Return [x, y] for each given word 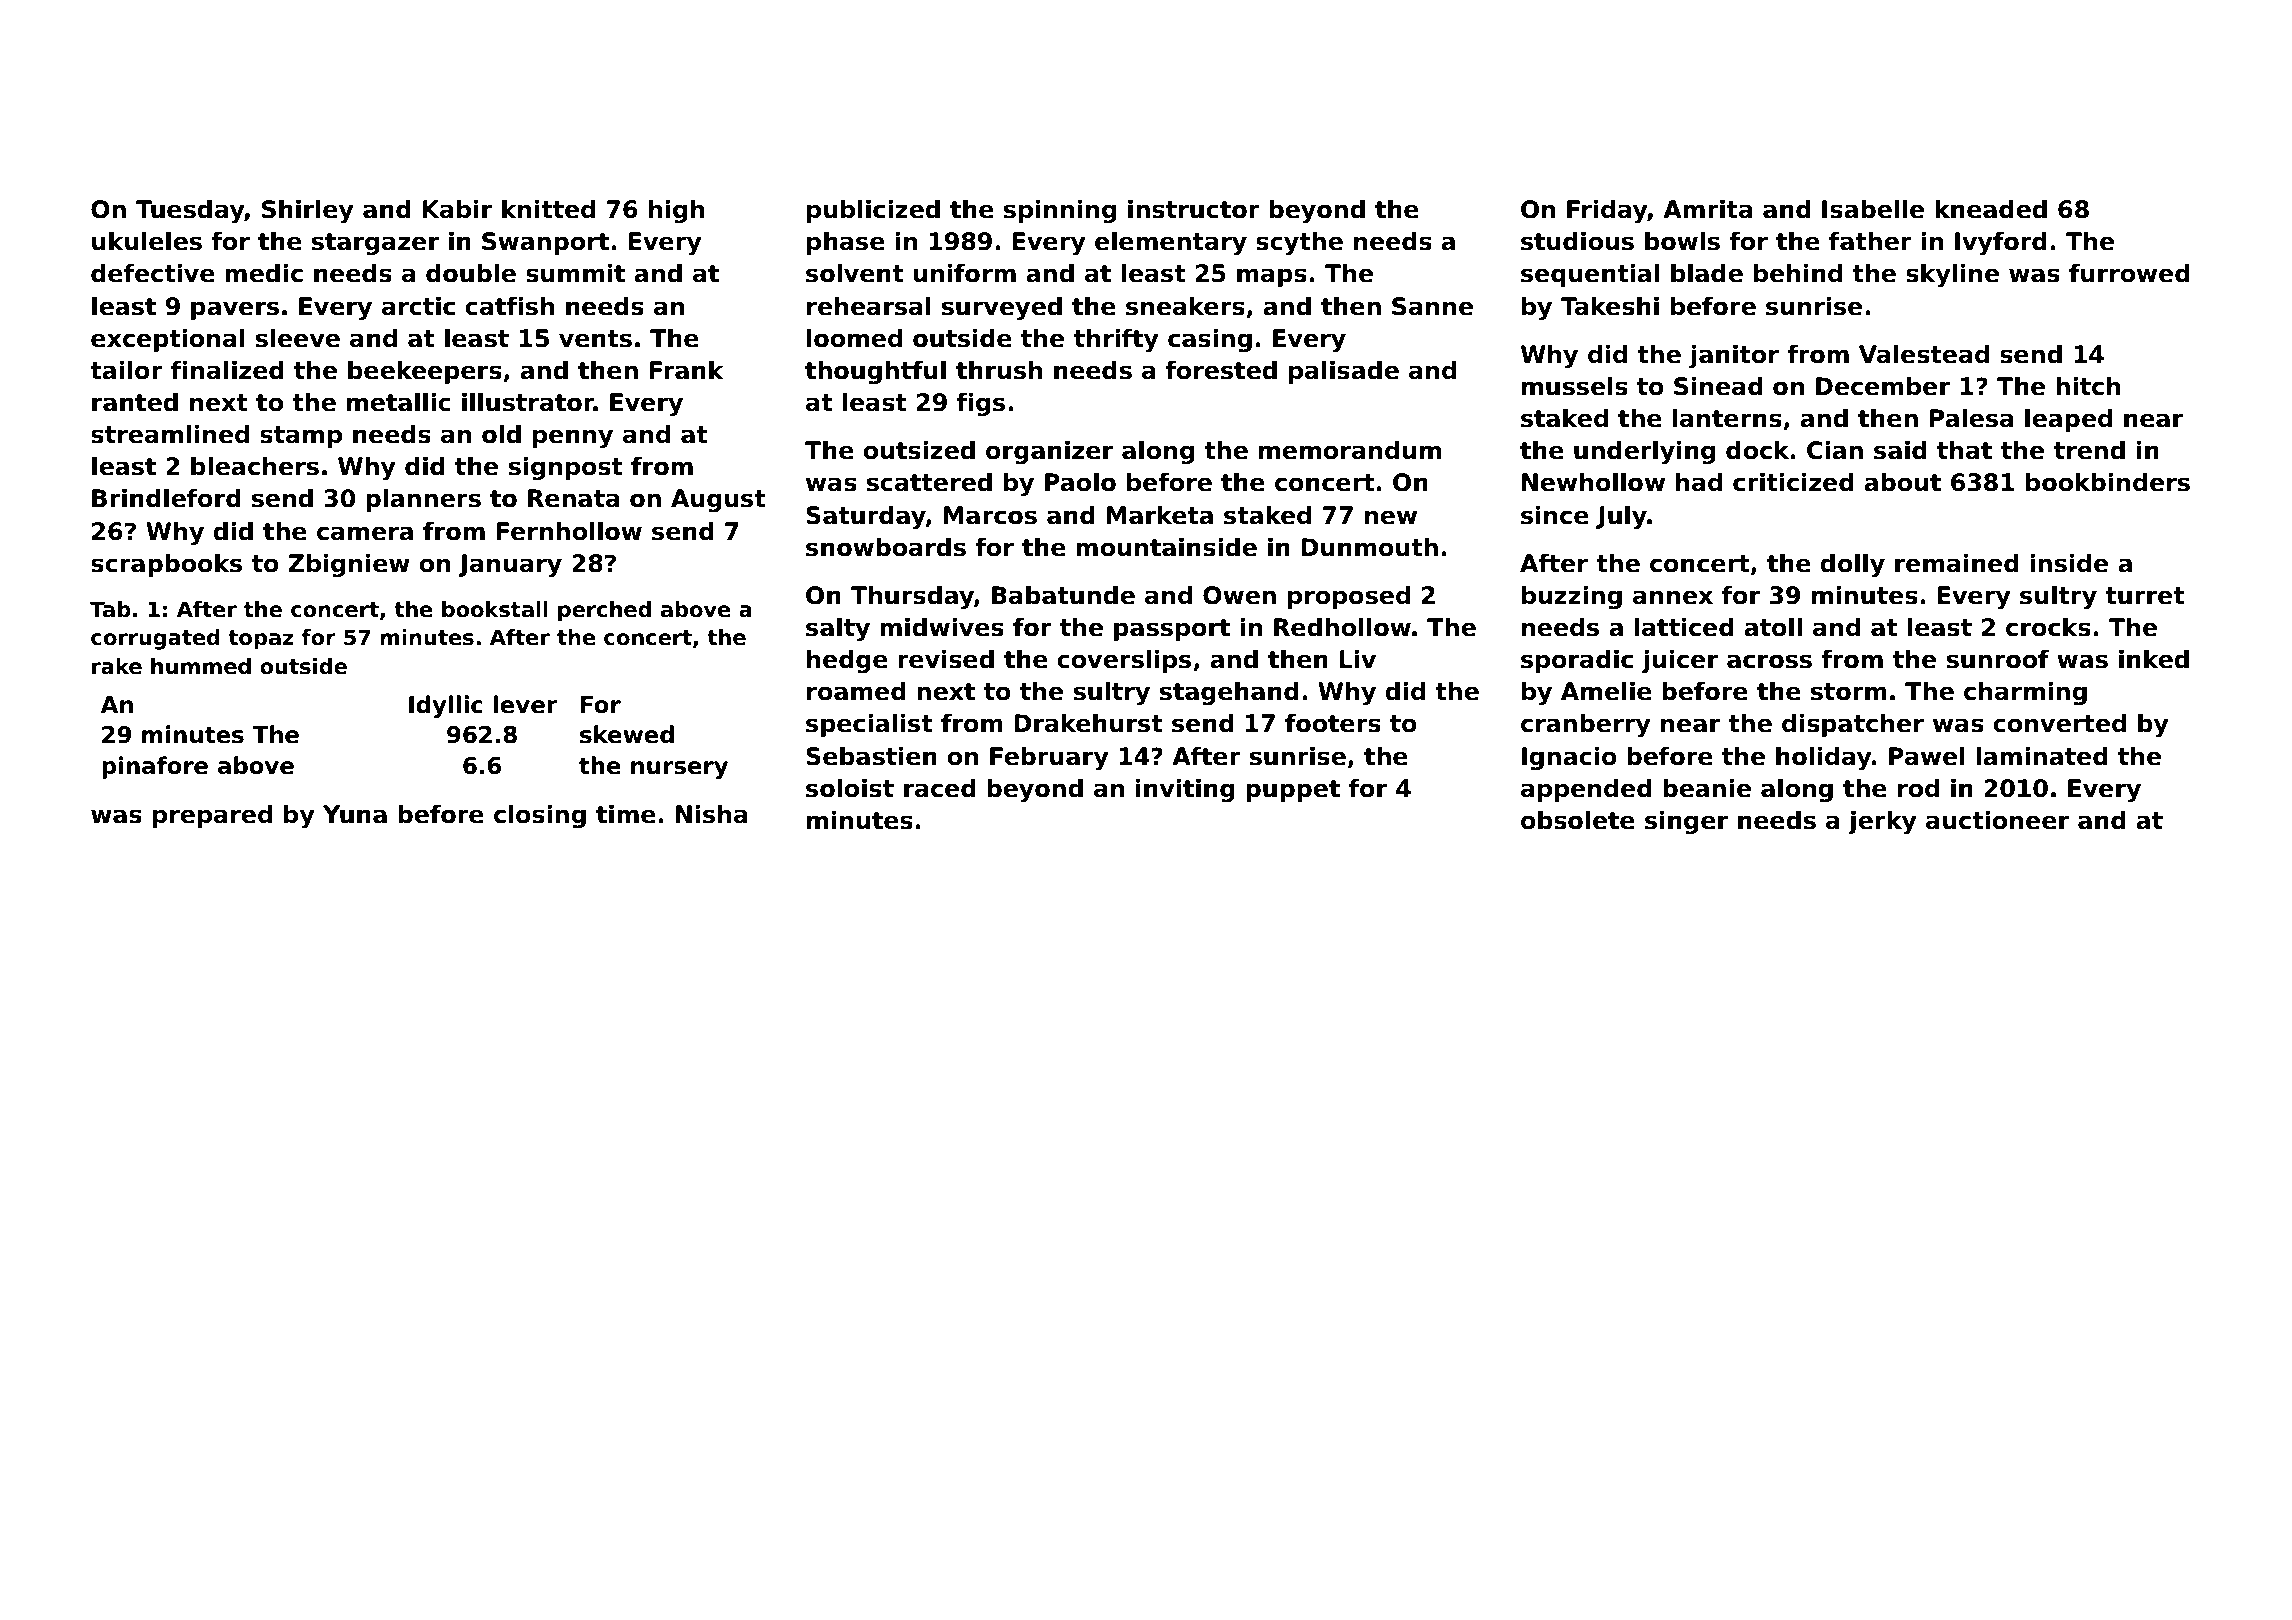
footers [1333, 723]
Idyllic [446, 706]
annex [1673, 597]
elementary [1171, 243]
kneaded [1991, 209]
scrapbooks [166, 565]
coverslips [1124, 661]
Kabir [457, 209]
